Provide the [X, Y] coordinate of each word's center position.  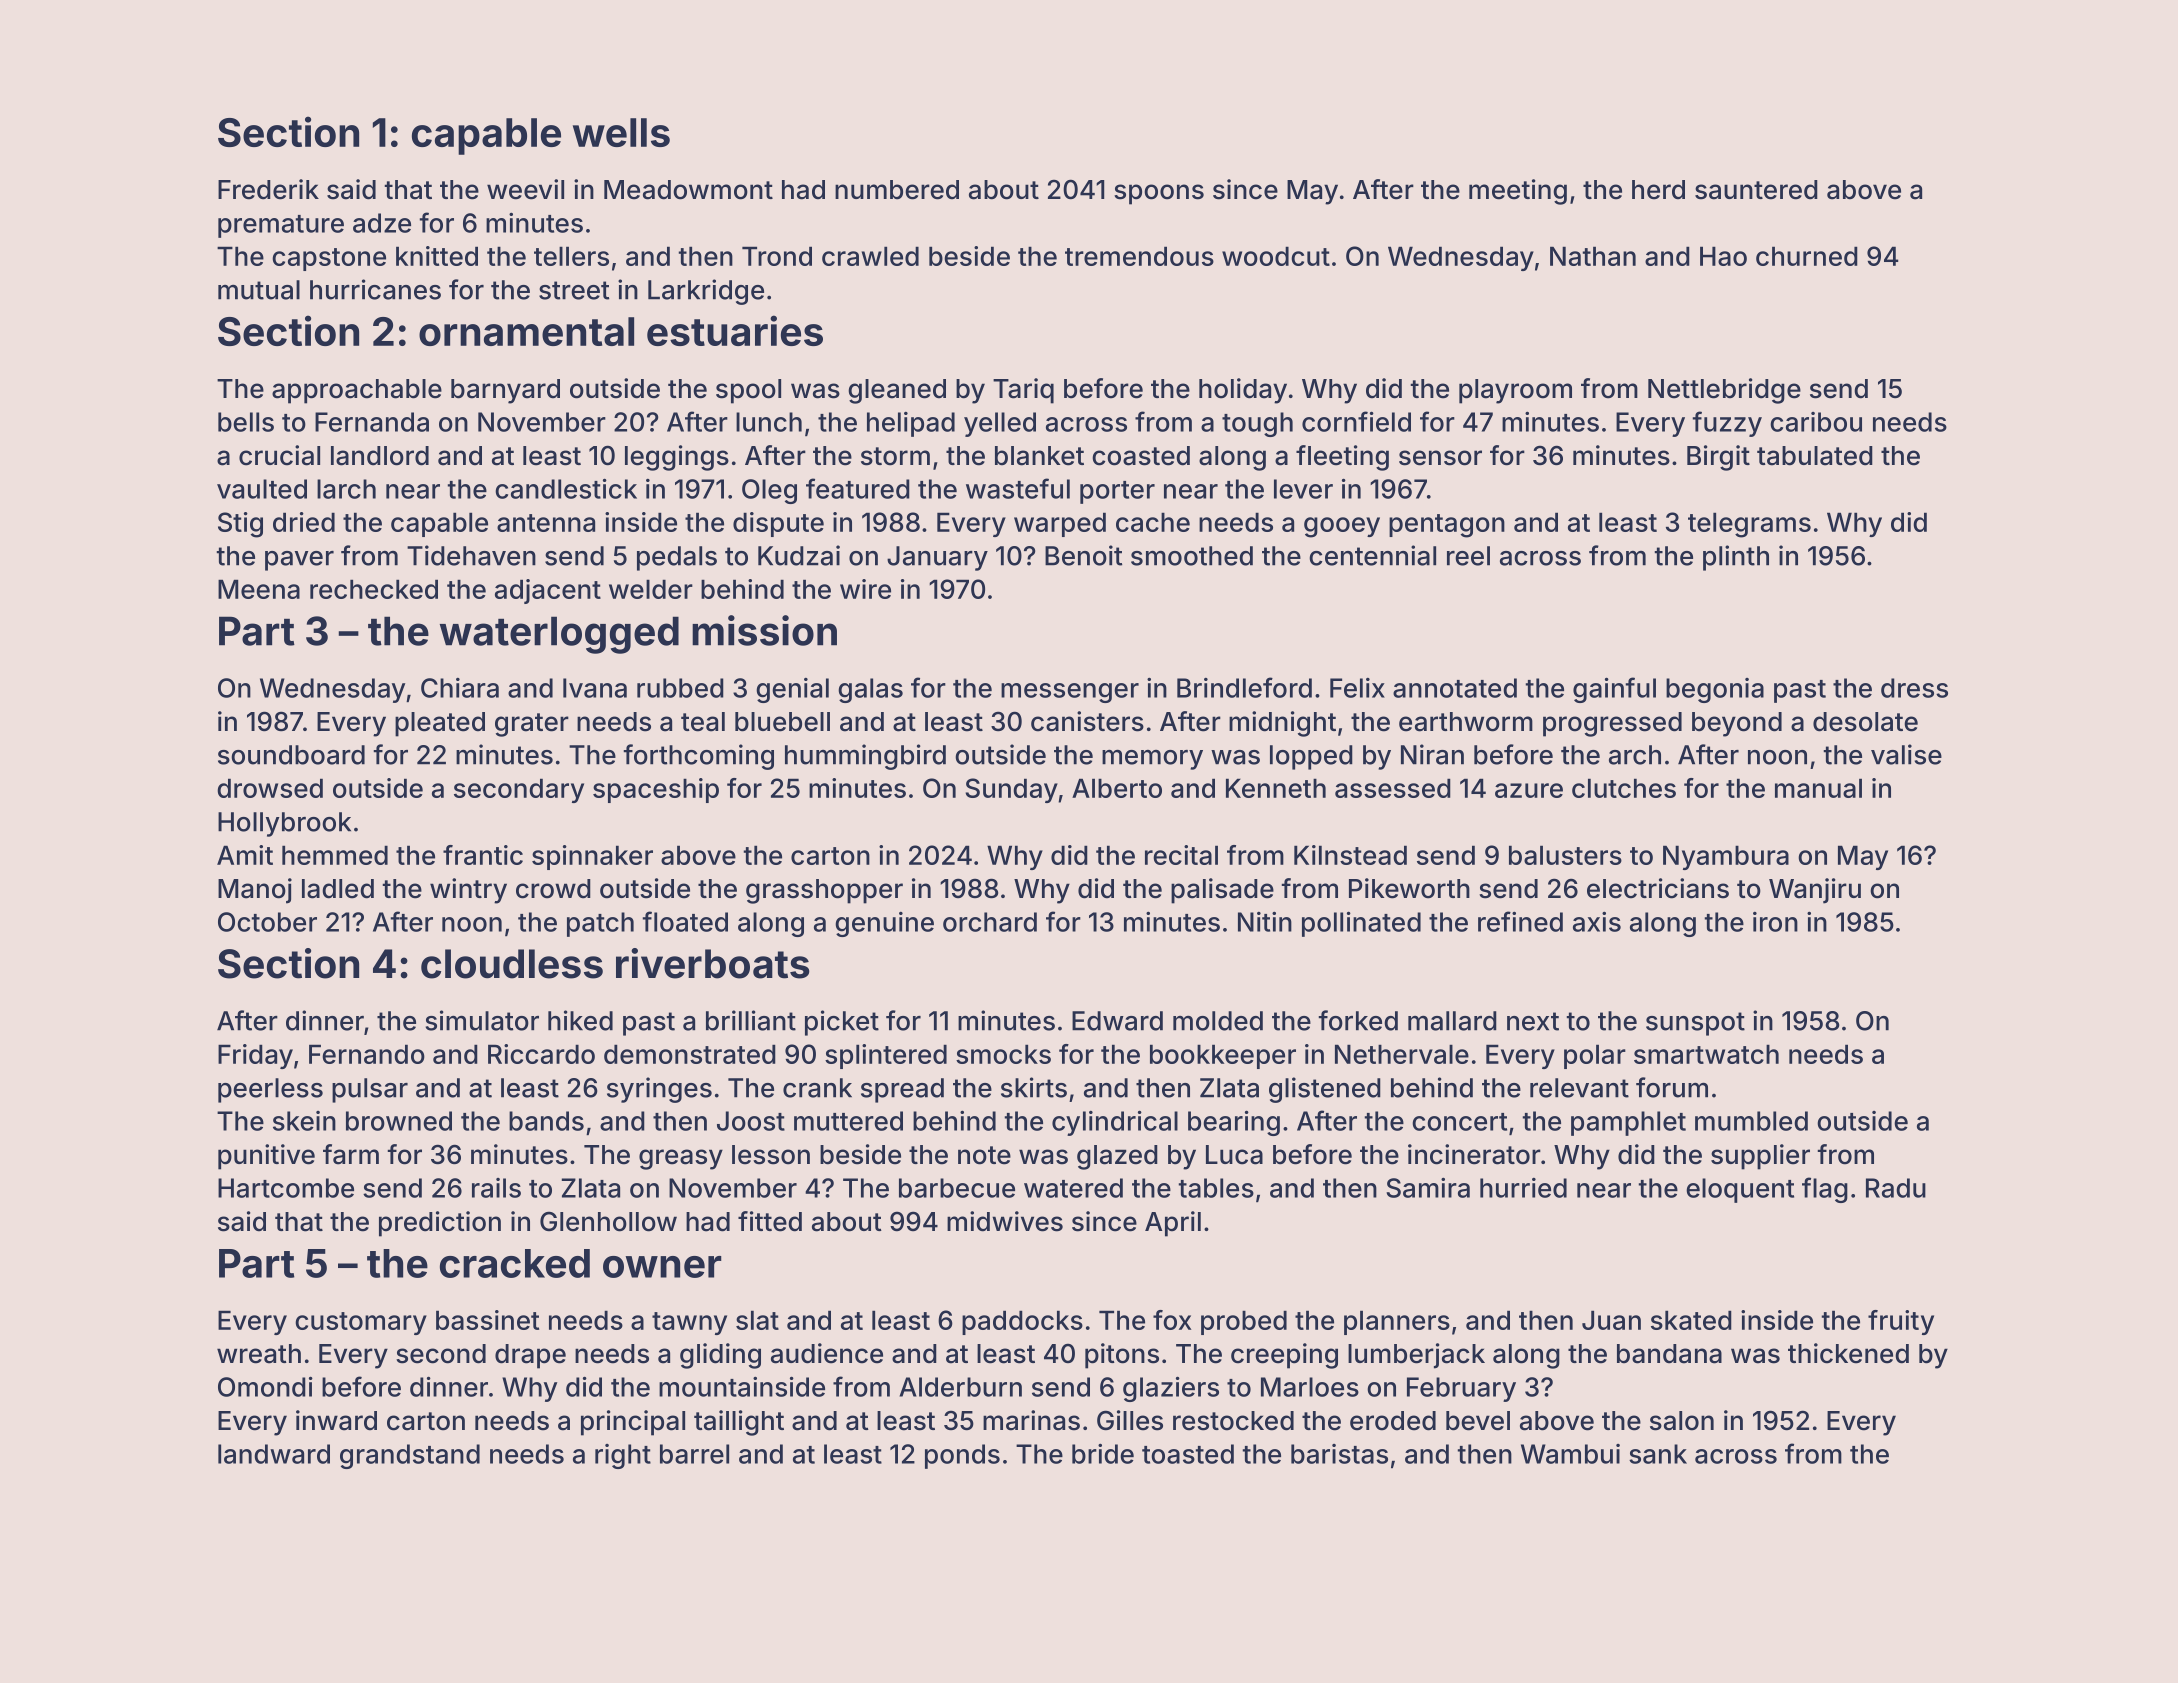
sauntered [1756, 190]
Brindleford [1244, 687]
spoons [1159, 194]
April [1173, 1224]
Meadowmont [688, 190]
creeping [1284, 1356]
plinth [1736, 558]
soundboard [291, 755]
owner [662, 1267]
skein [304, 1121]
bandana [1669, 1354]
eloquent [1740, 1190]
